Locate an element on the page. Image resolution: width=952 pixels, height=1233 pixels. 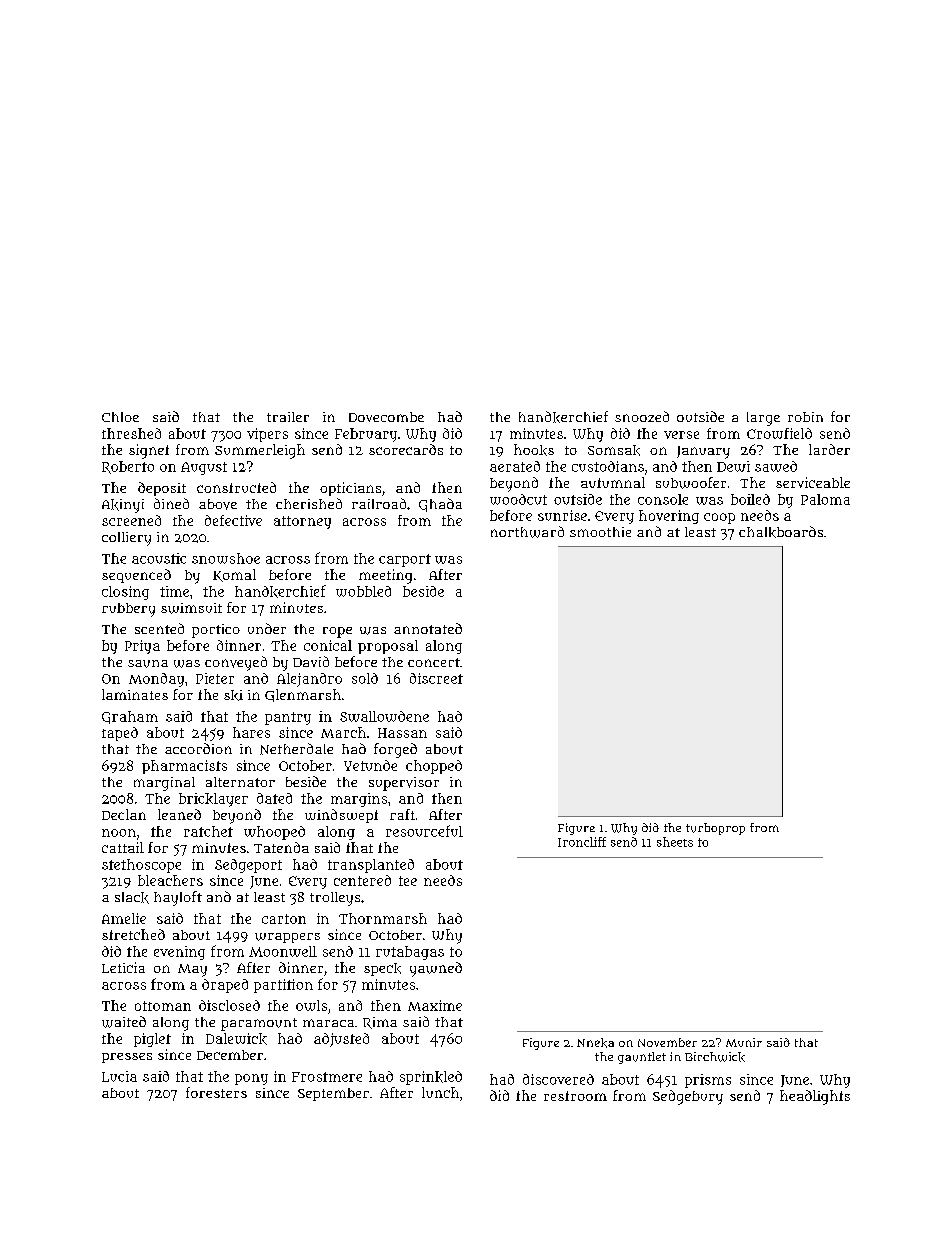
annotated is located at coordinates (428, 628).
